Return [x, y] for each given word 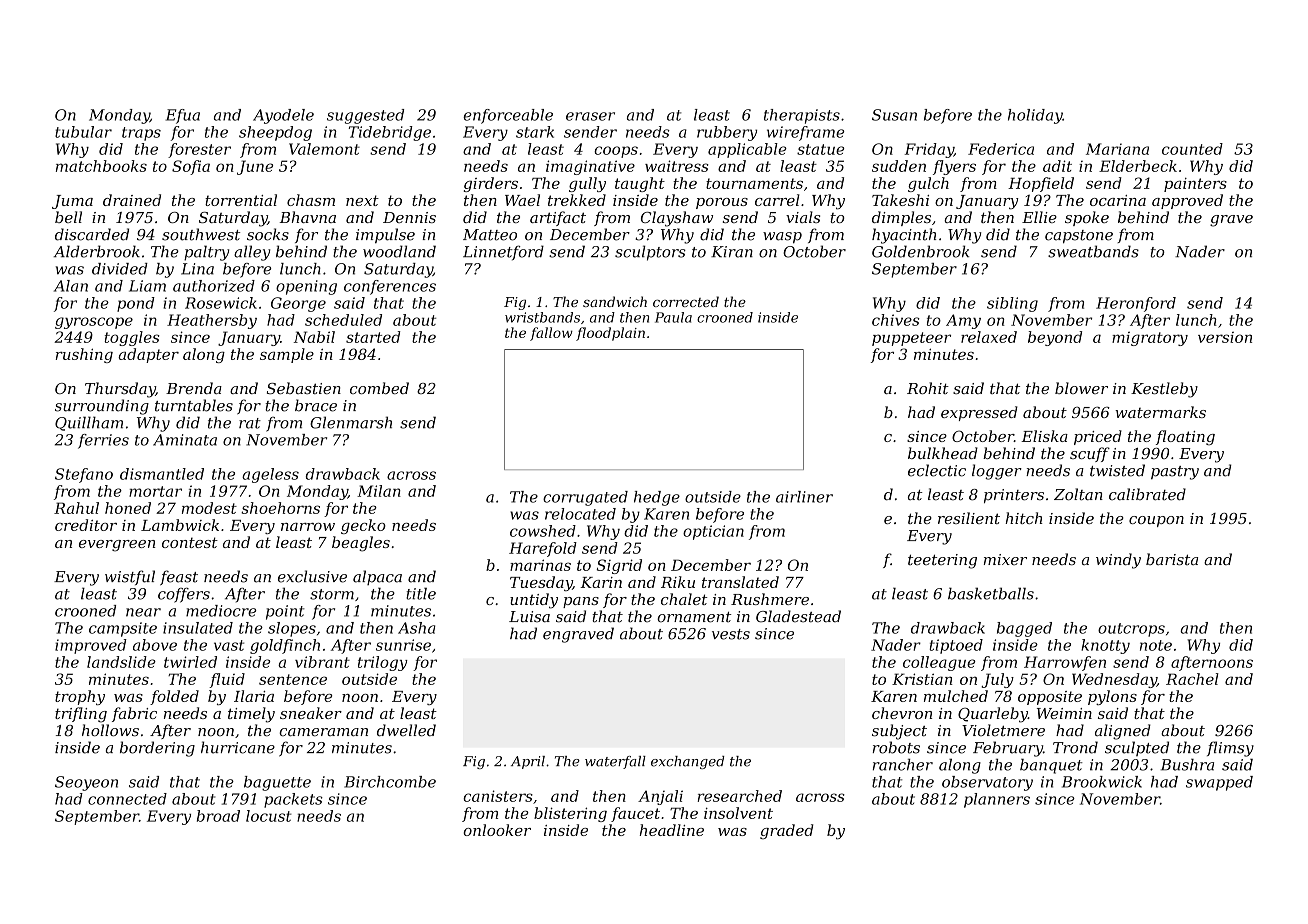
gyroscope [94, 323]
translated [740, 582]
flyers [954, 167]
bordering [157, 749]
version [1225, 337]
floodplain [610, 334]
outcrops [1131, 630]
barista [1172, 559]
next [362, 200]
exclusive [312, 576]
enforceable [508, 116]
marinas [540, 565]
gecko [363, 526]
